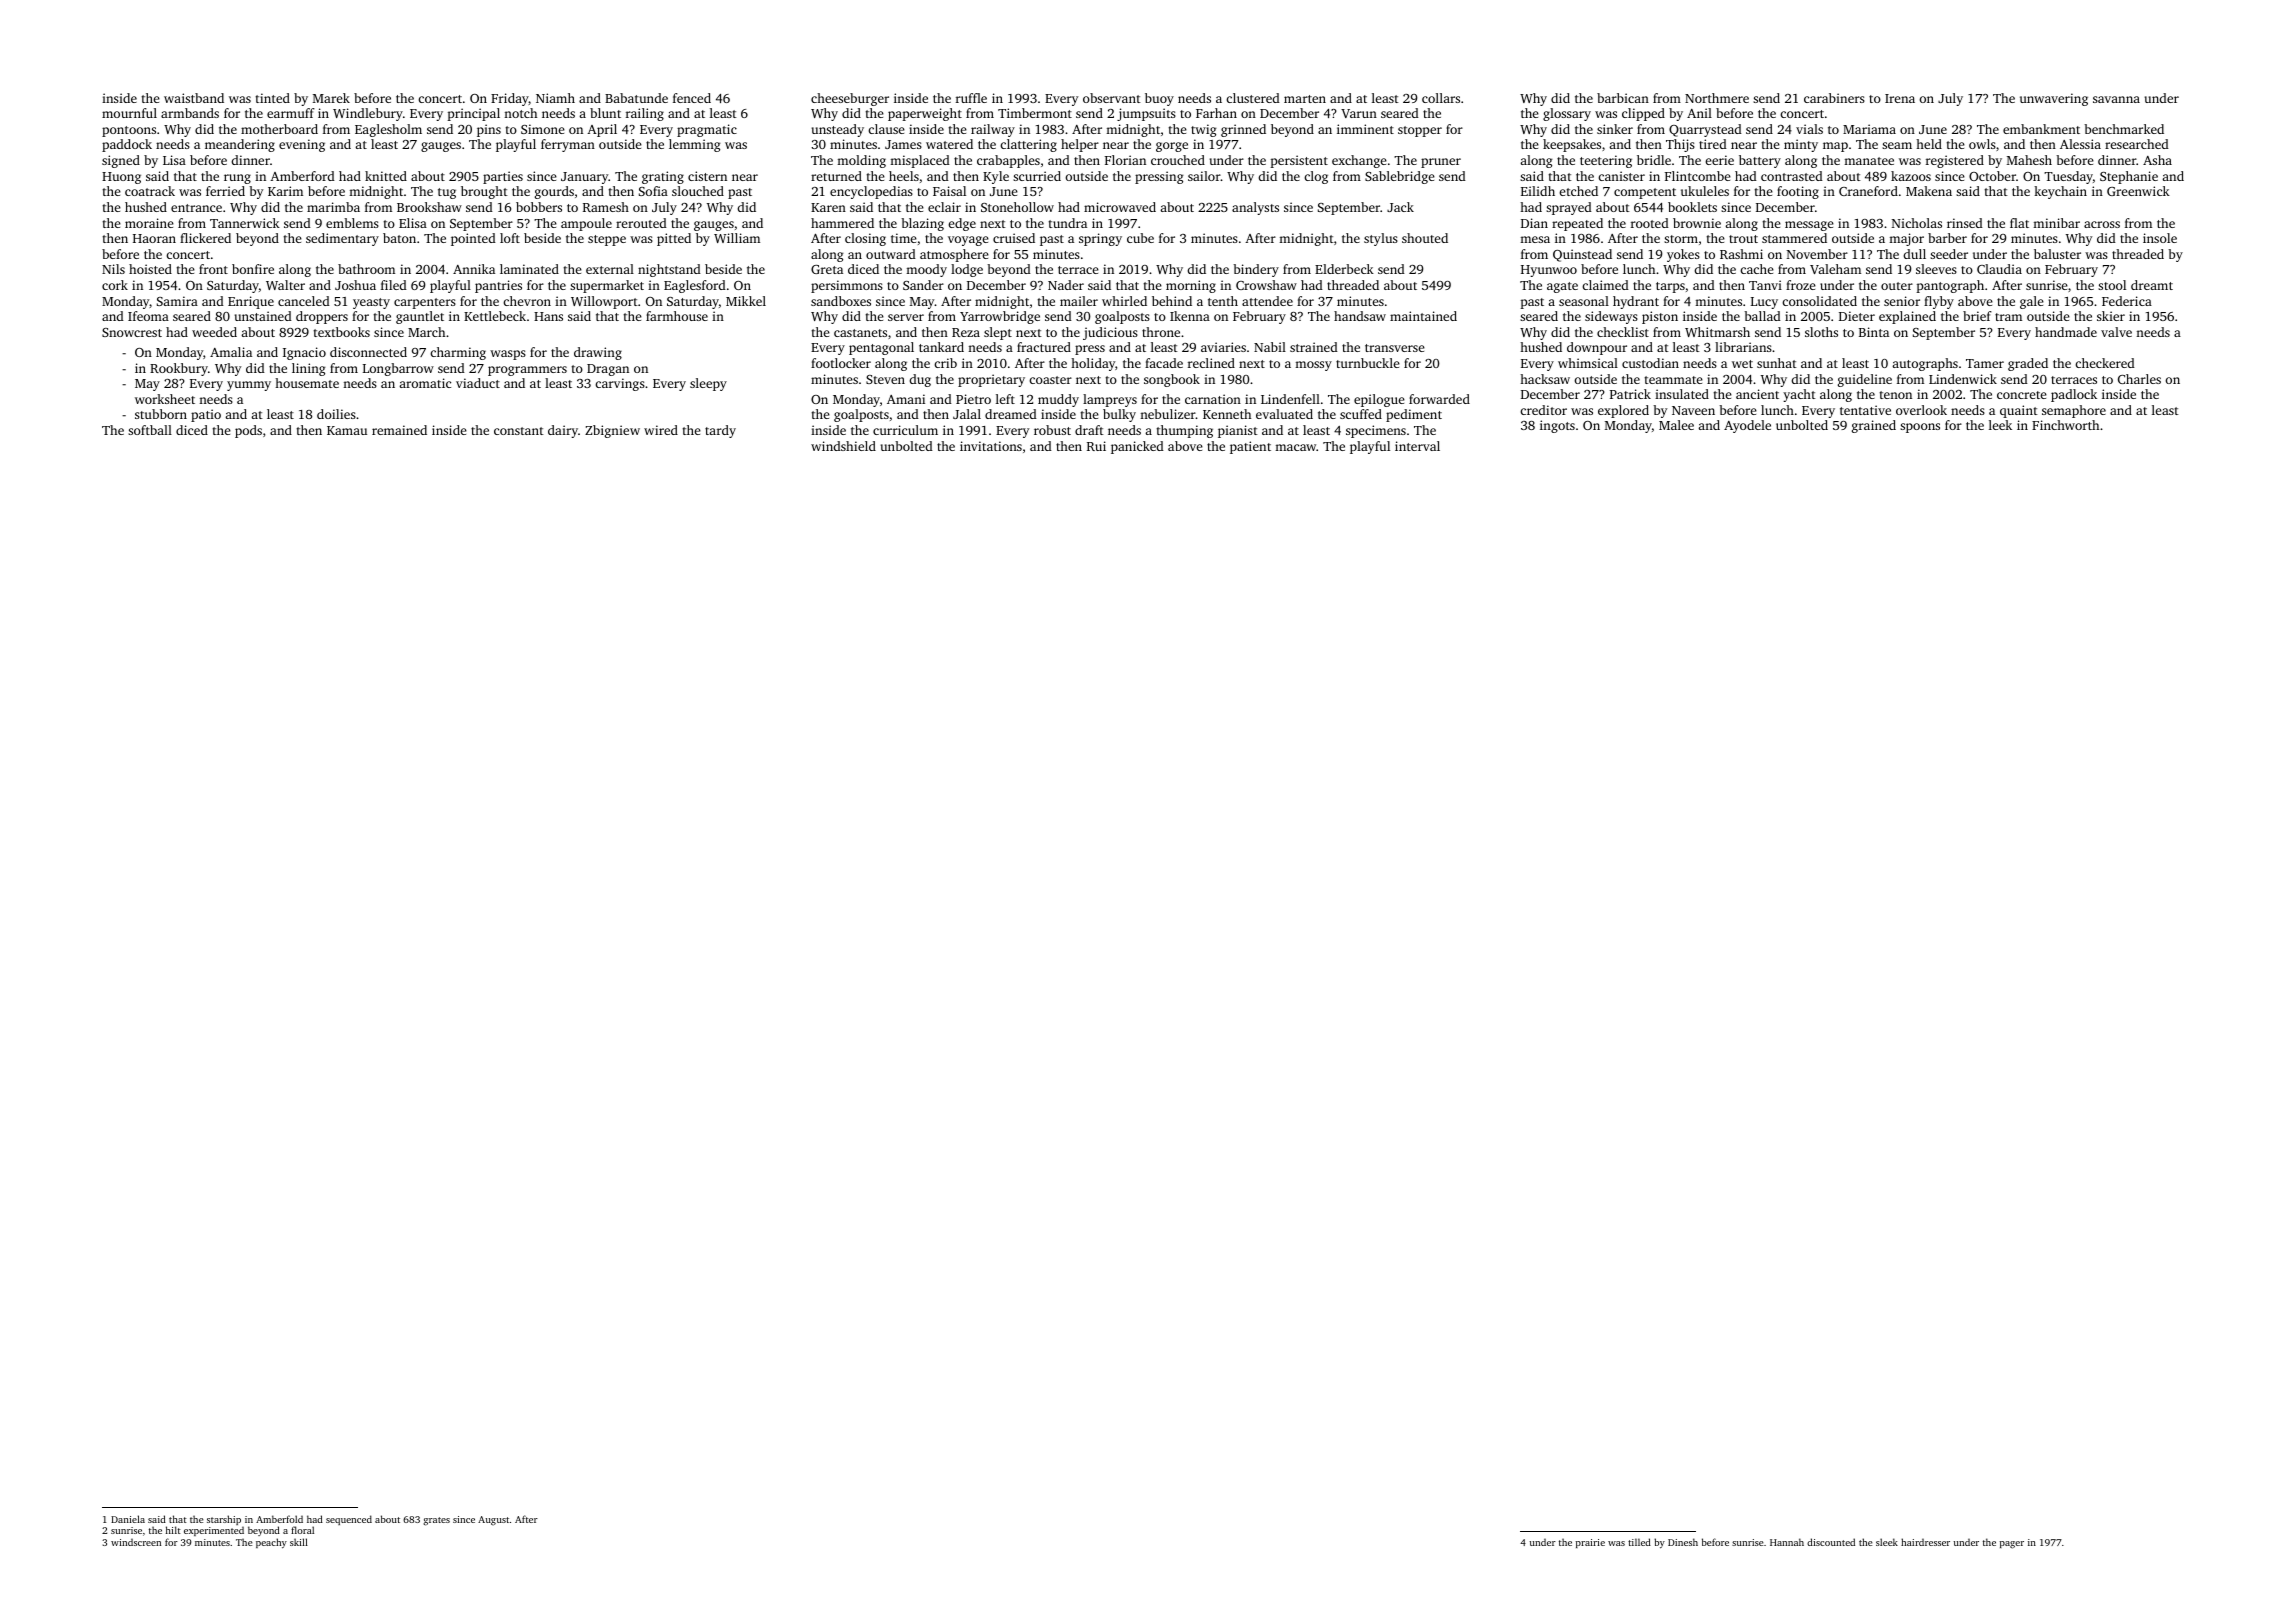 Image resolution: width=2288 pixels, height=1618 pixels. Describe the element at coordinates (2160, 238) in the image. I see `insole` at that location.
